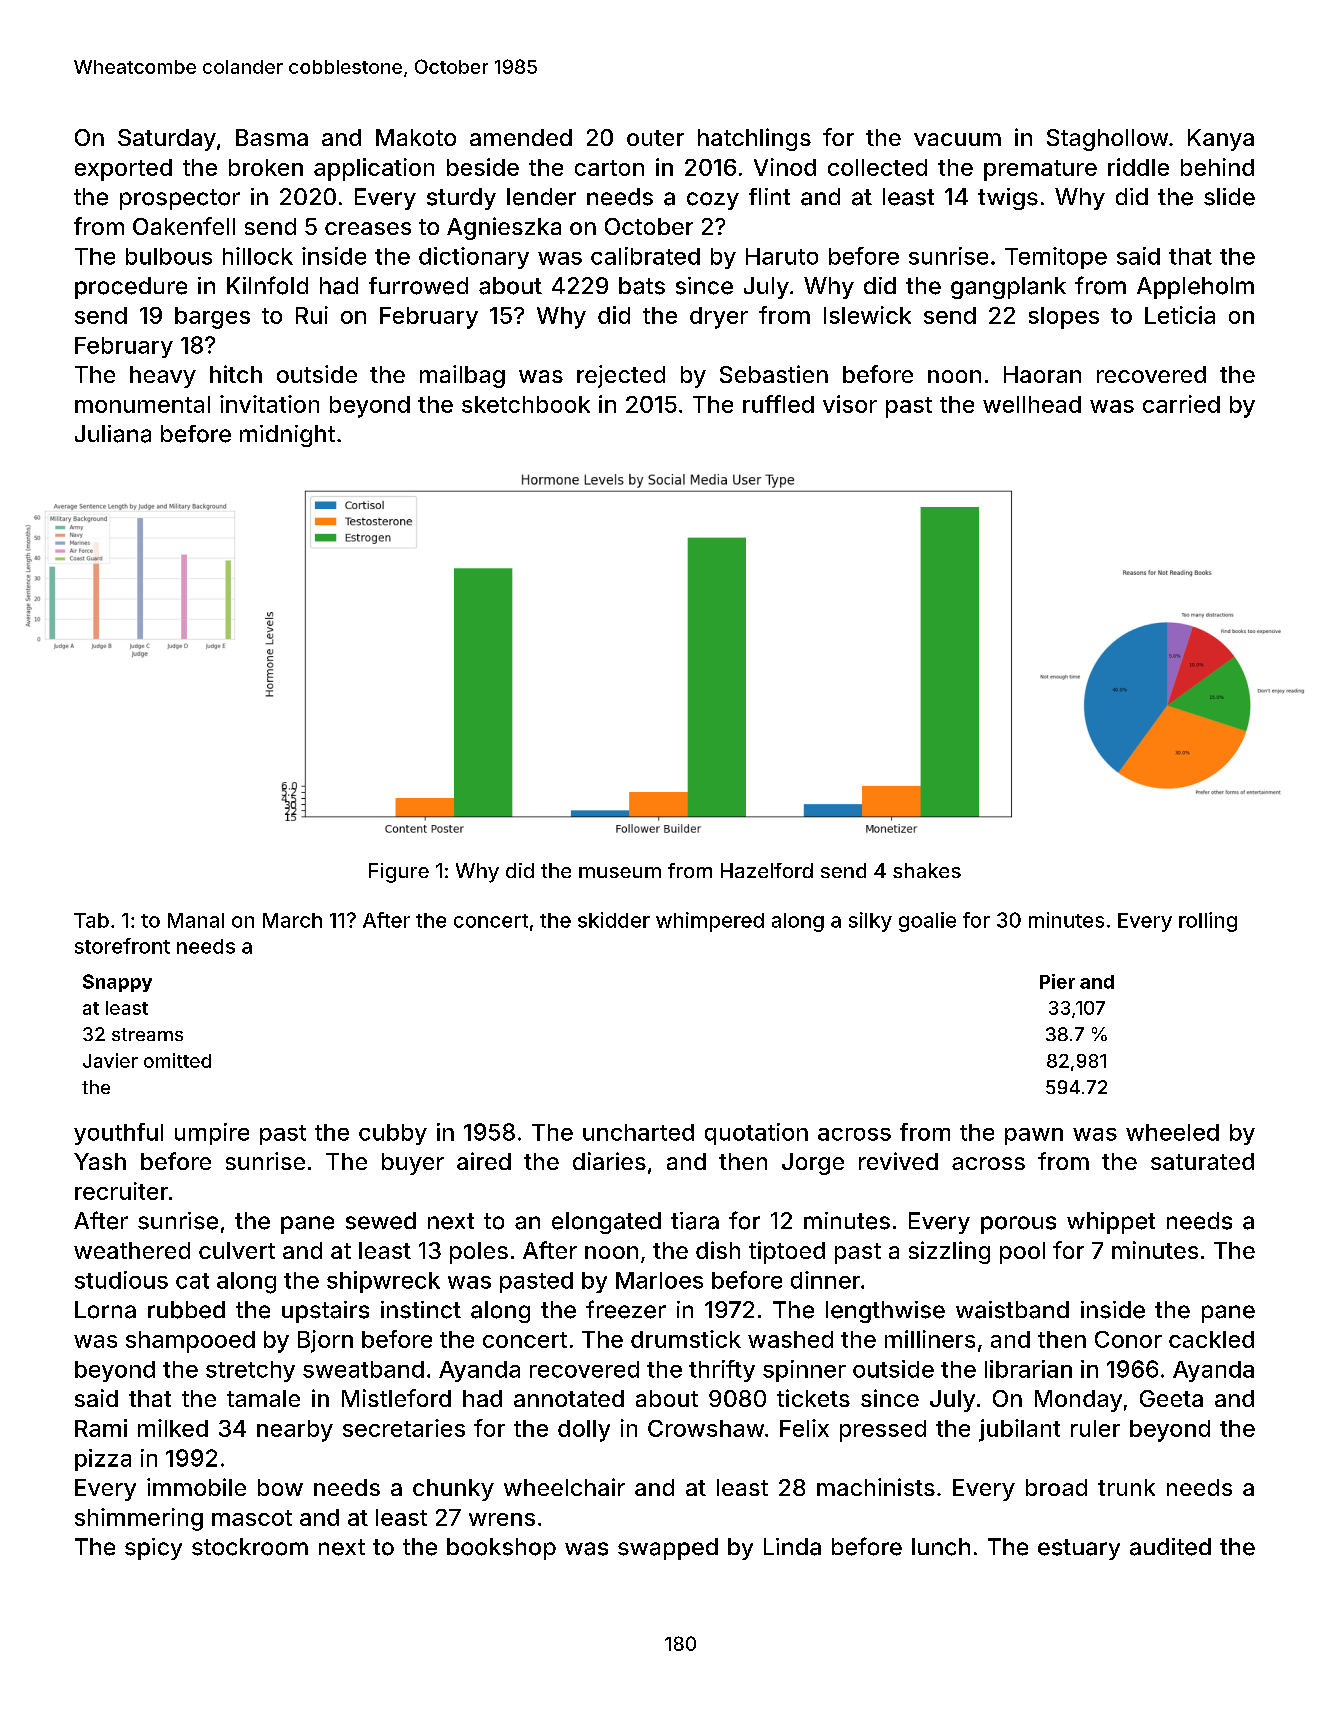 The image size is (1329, 1719). Describe the element at coordinates (1181, 404) in the screenshot. I see `carried` at that location.
